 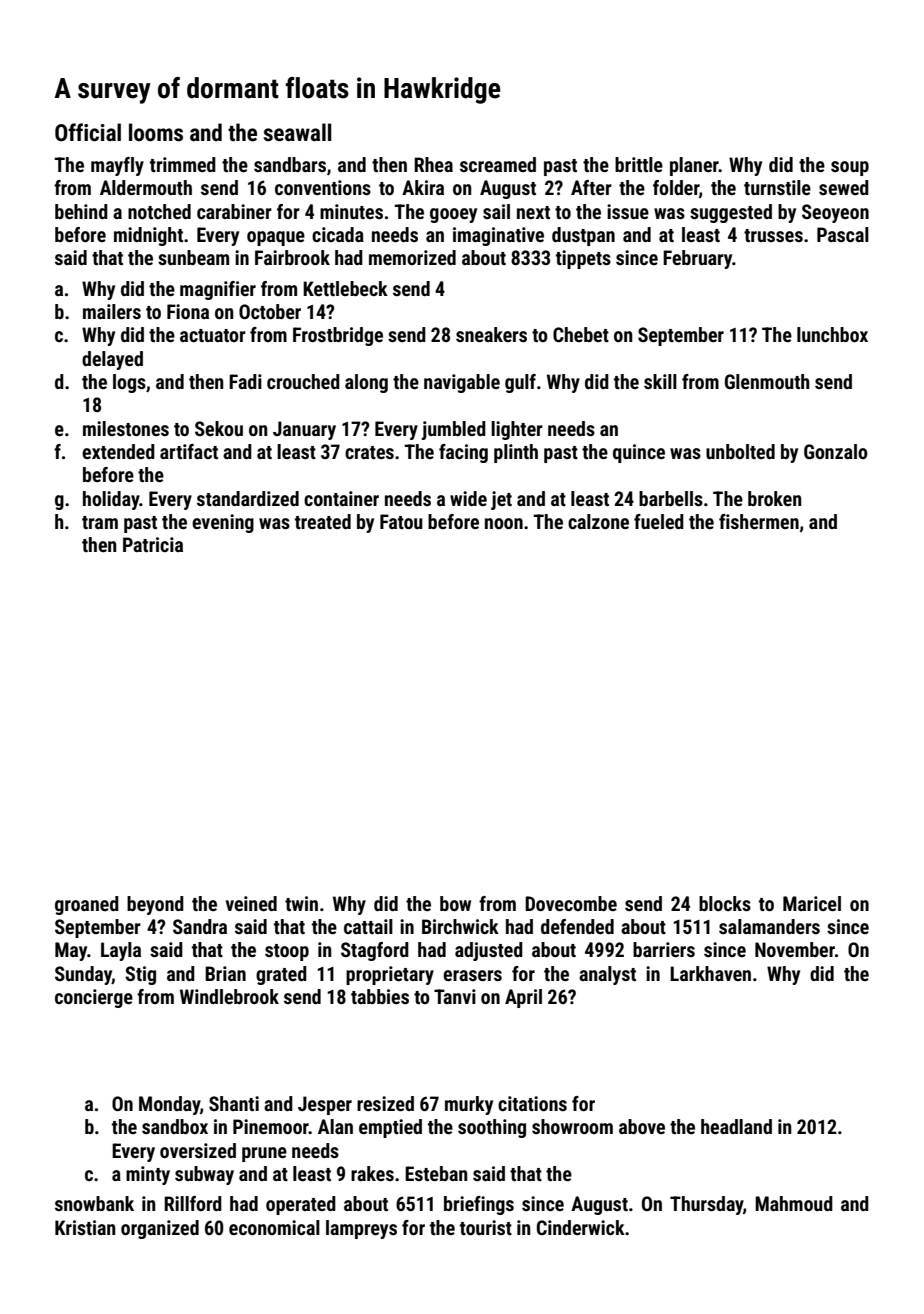 What do you see at coordinates (111, 500) in the screenshot?
I see `holiday` at bounding box center [111, 500].
